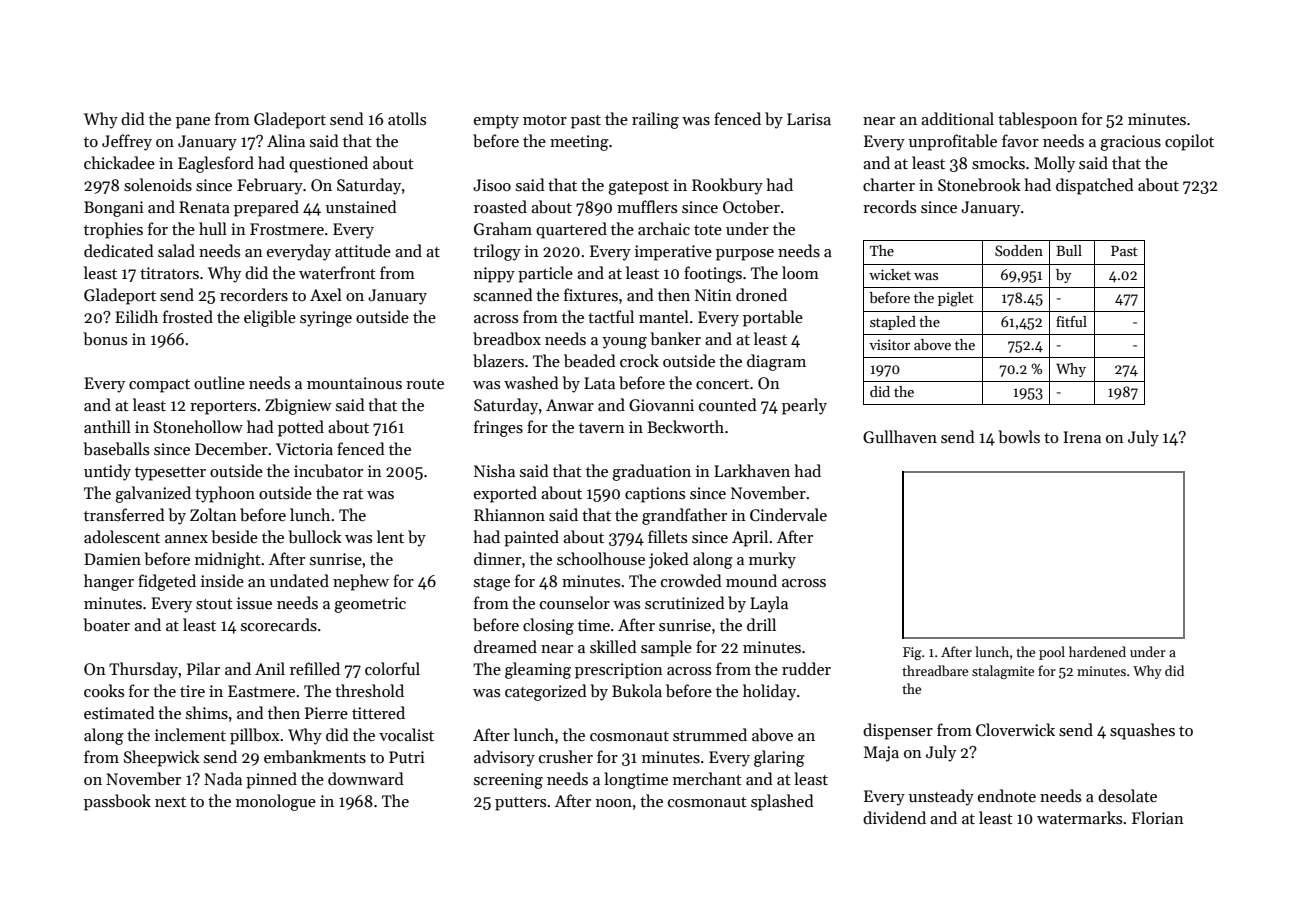  I want to click on tablespoon, so click(1038, 120).
